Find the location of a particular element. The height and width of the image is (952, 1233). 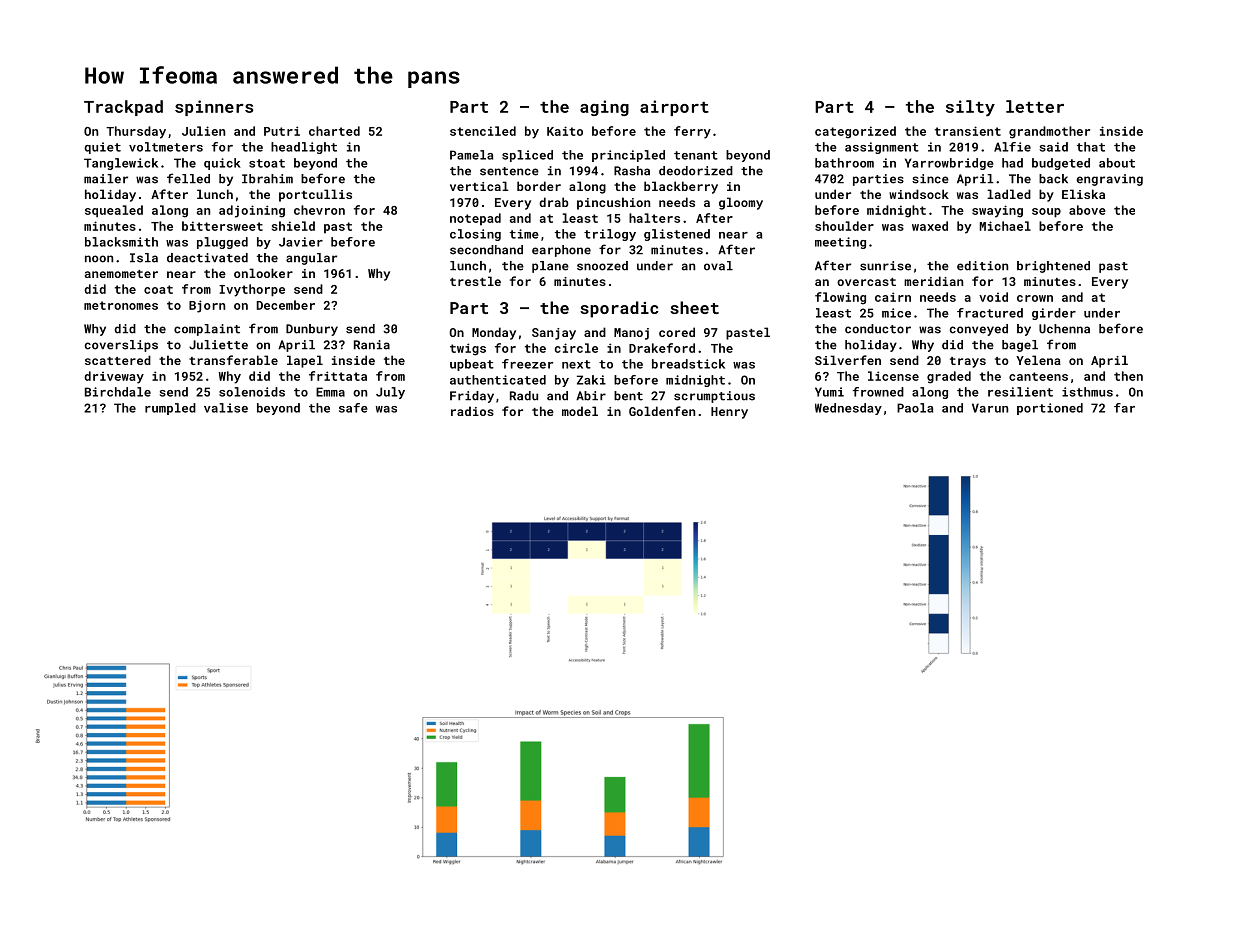

Trackpad is located at coordinates (123, 108).
